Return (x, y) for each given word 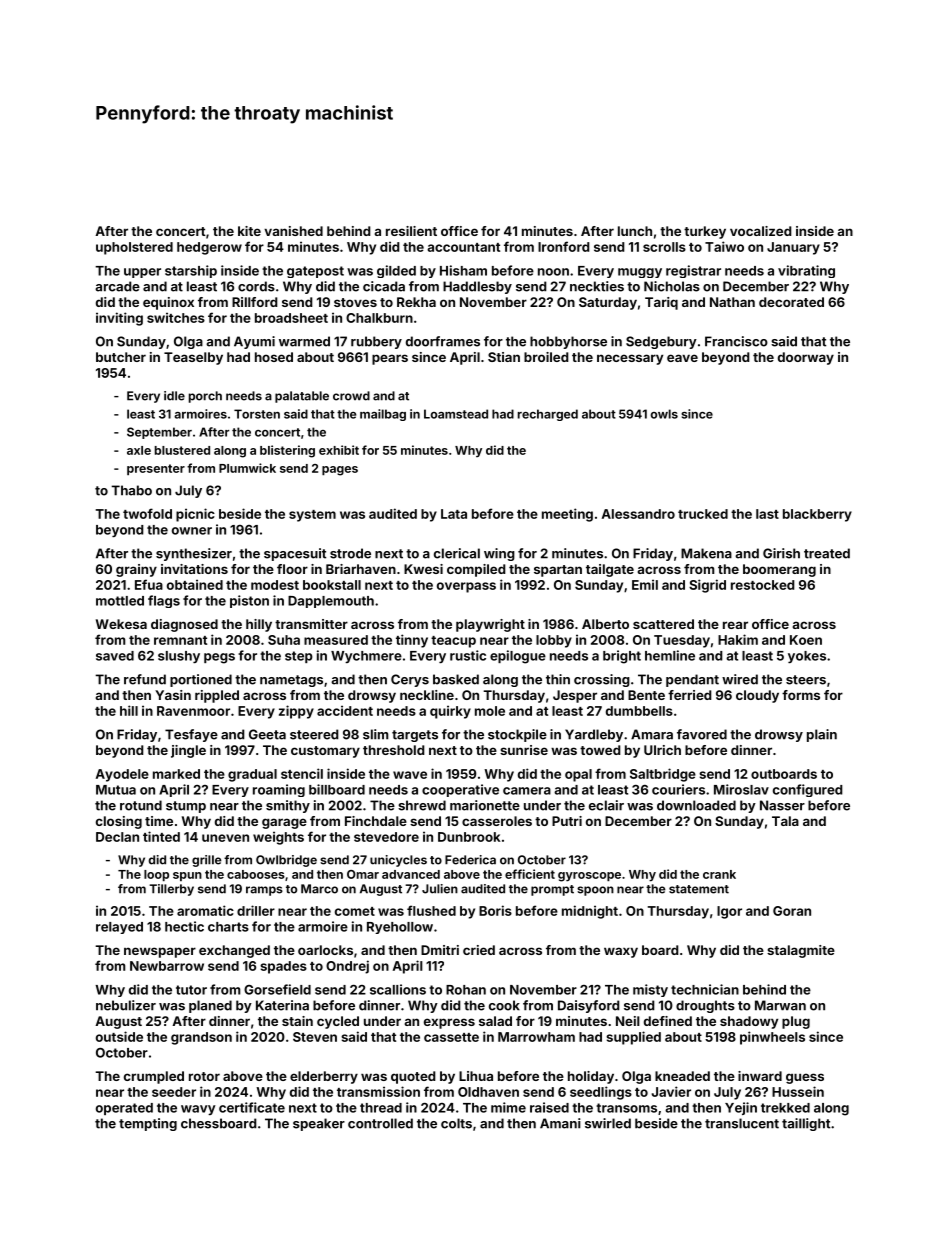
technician (705, 989)
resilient (411, 231)
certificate (252, 1107)
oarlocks (325, 950)
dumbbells (639, 711)
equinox (168, 303)
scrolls (664, 247)
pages (340, 471)
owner (192, 531)
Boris (495, 910)
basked (456, 679)
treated (827, 553)
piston (249, 601)
